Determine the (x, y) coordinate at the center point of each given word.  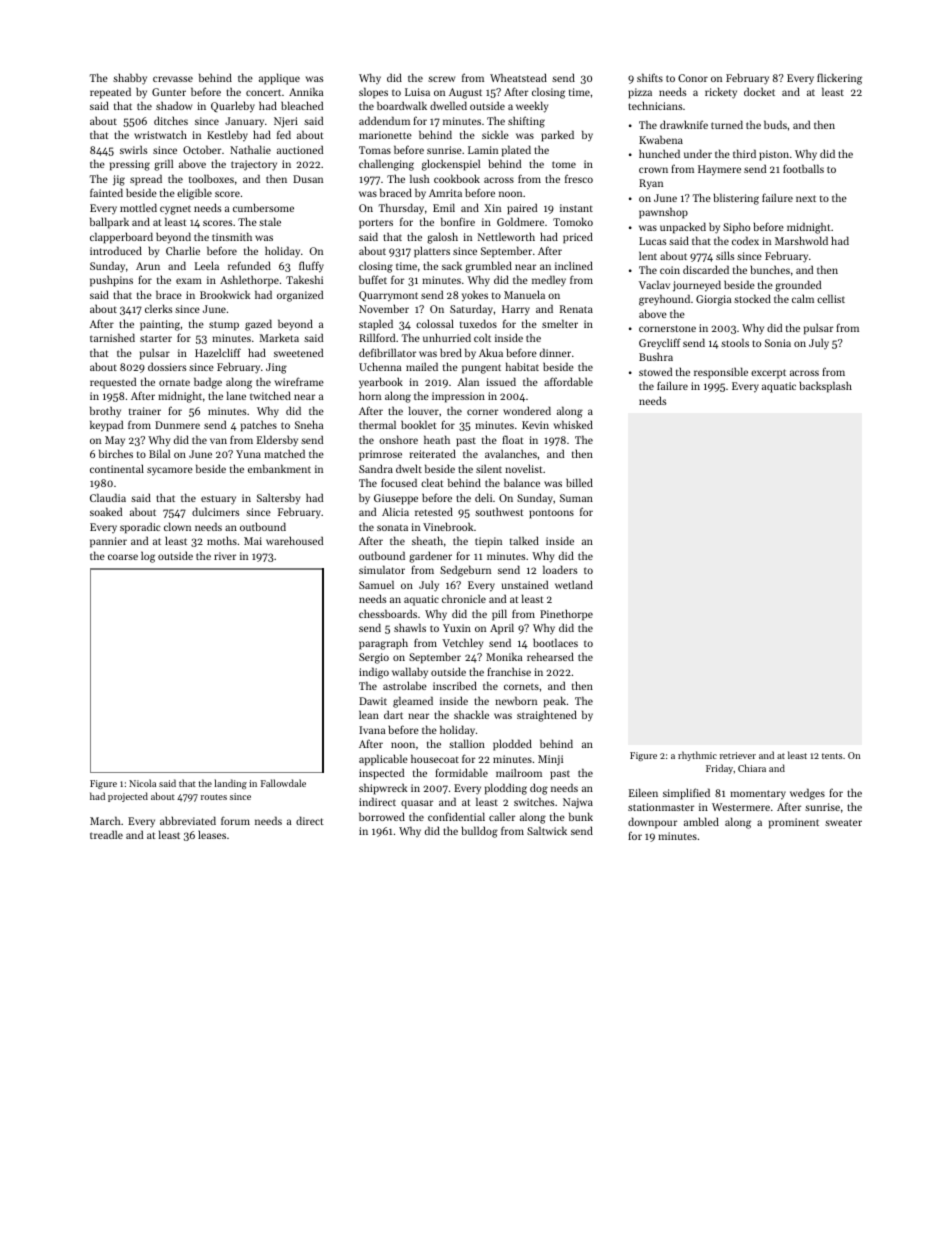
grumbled (488, 267)
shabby (130, 79)
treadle (106, 834)
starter (156, 338)
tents (832, 756)
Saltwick (547, 830)
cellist (831, 298)
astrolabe (405, 685)
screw (441, 79)
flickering (839, 79)
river (225, 556)
